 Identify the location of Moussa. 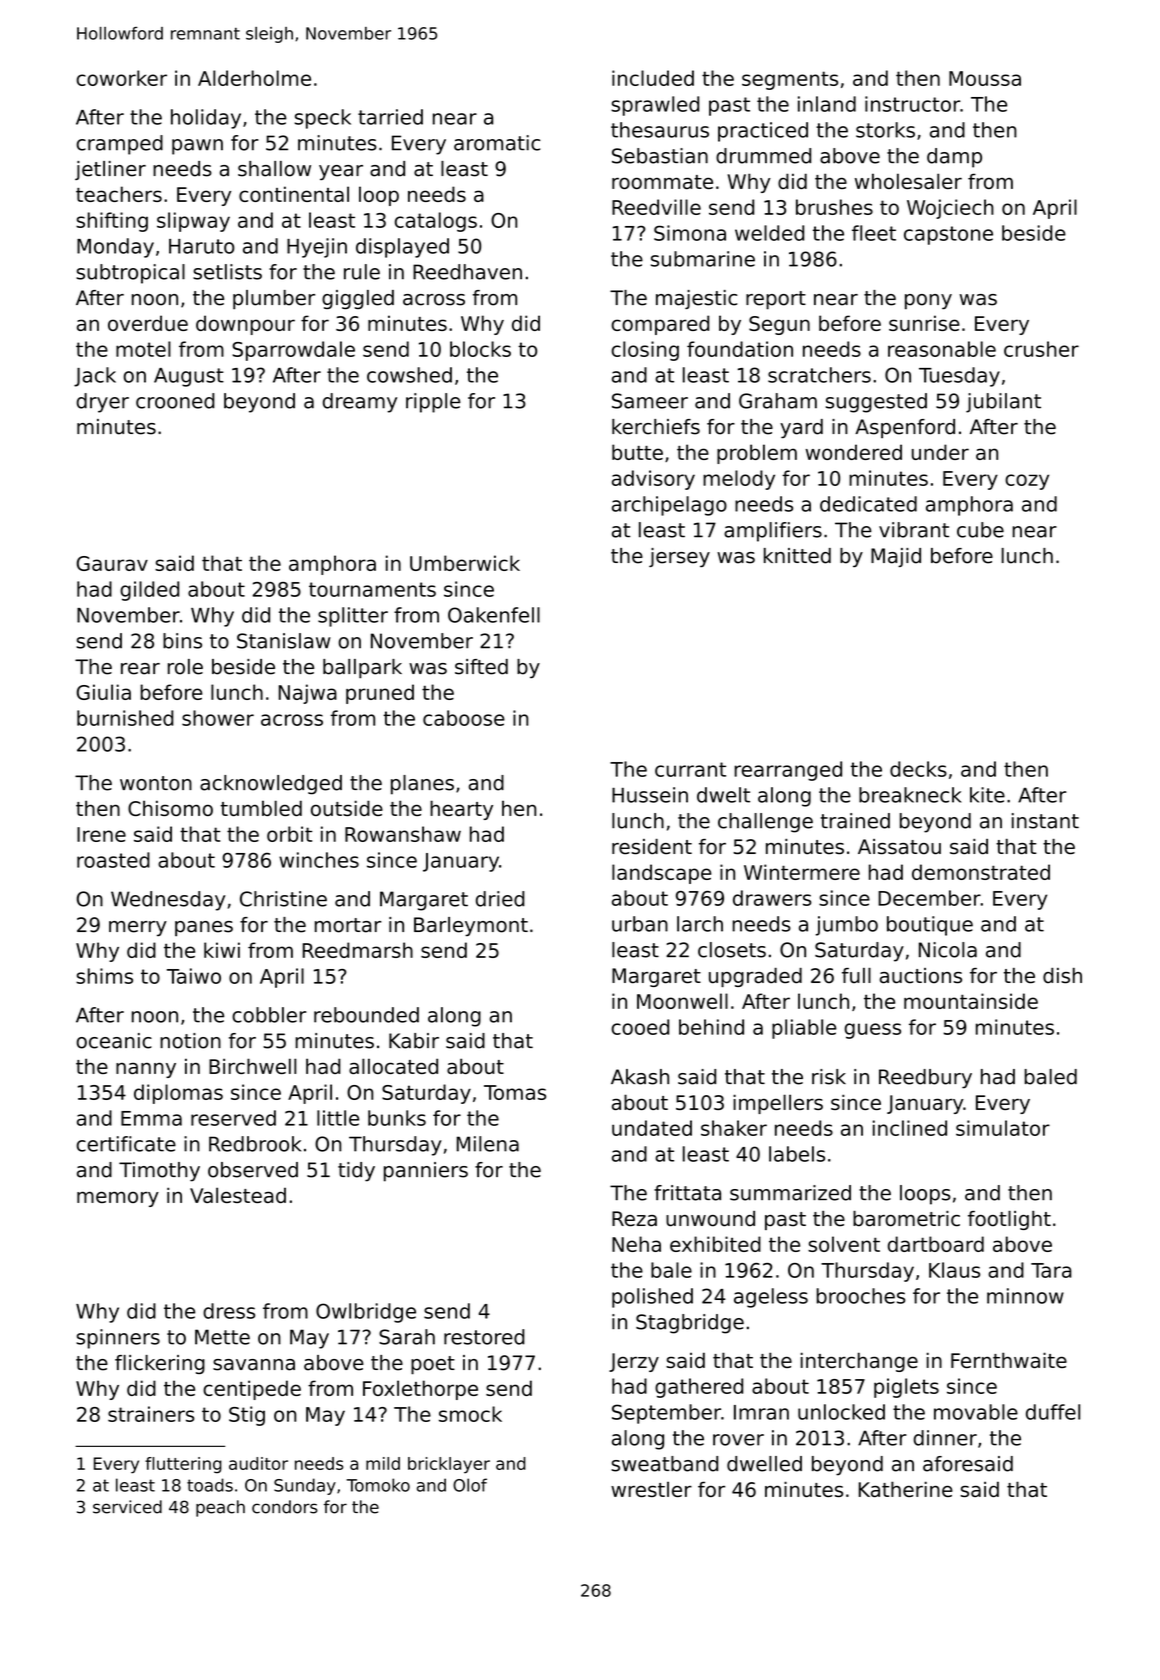
(985, 78).
